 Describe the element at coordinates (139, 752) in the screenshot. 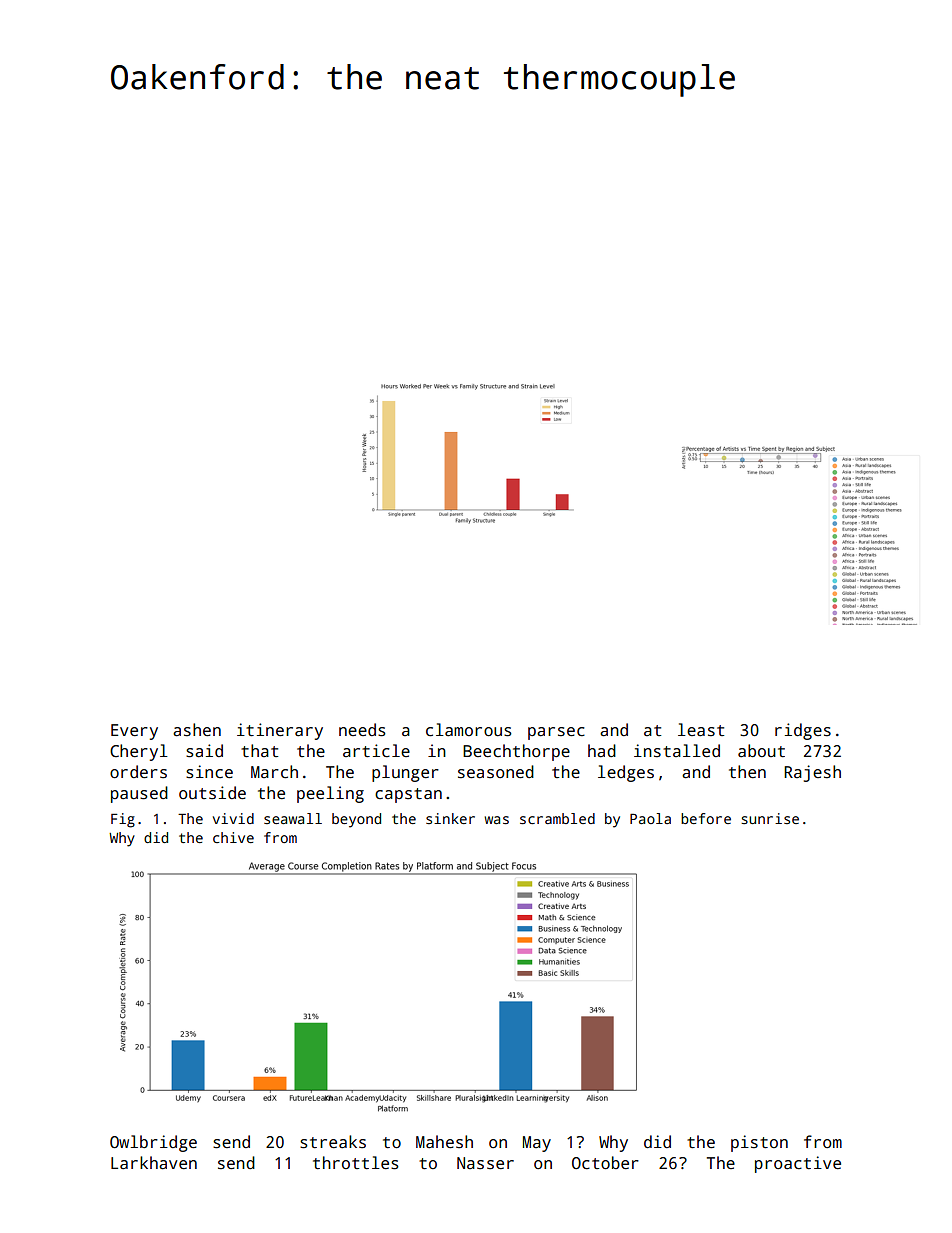

I see `Cheryl` at that location.
